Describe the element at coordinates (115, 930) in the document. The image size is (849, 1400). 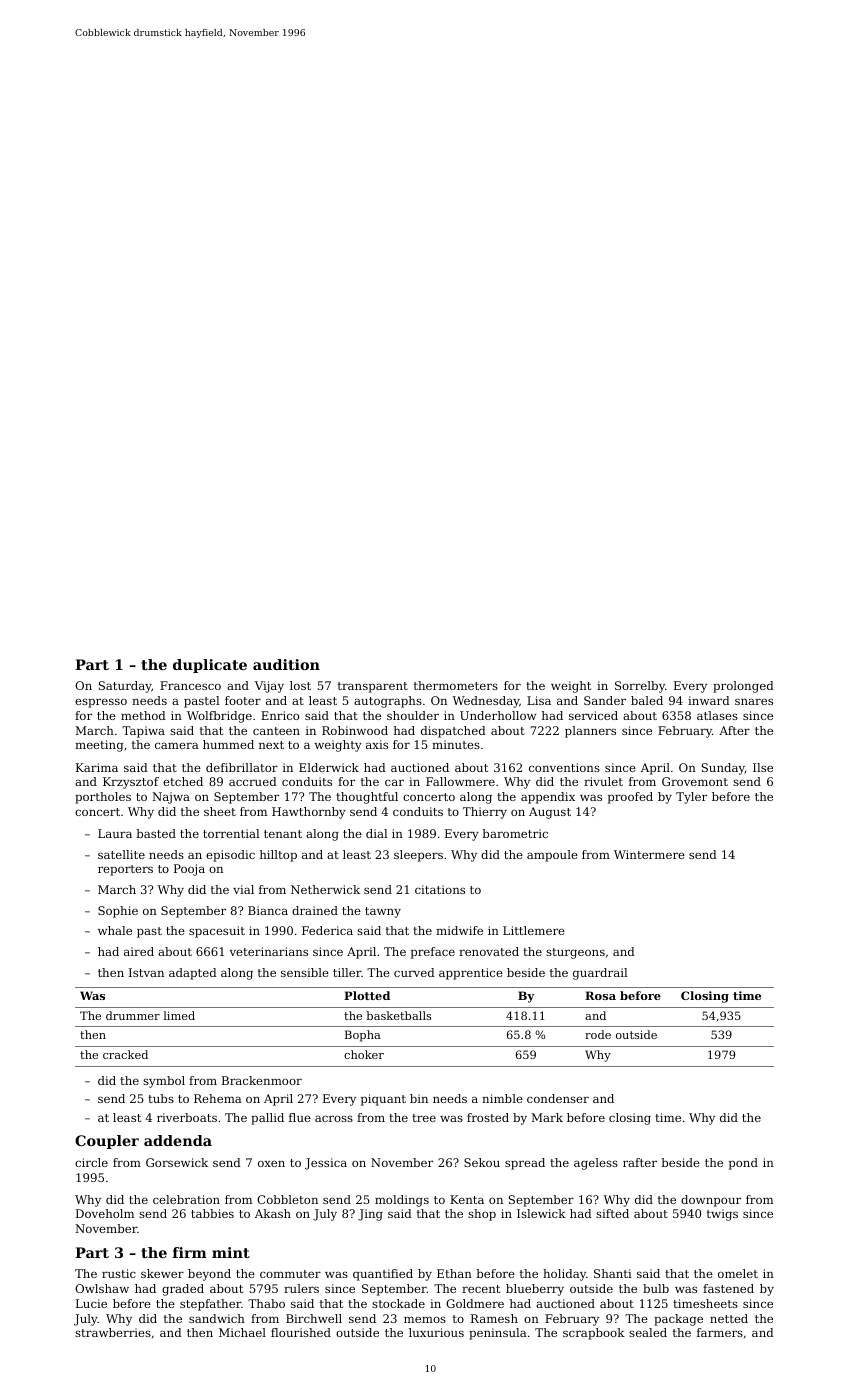
I see `whale` at that location.
